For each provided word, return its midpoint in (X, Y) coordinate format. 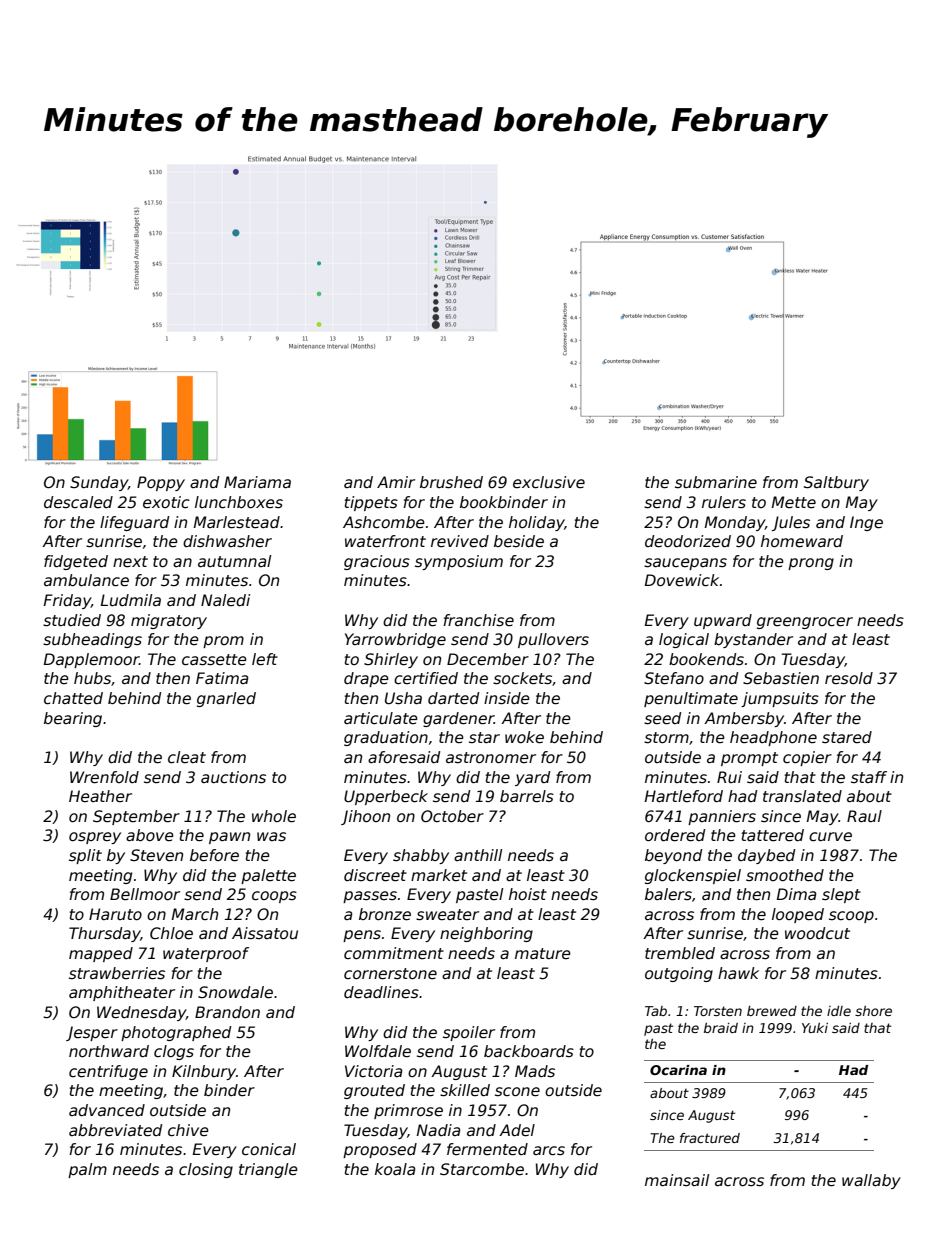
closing (206, 1170)
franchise (478, 620)
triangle (268, 1170)
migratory (169, 621)
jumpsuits (780, 699)
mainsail (677, 1180)
